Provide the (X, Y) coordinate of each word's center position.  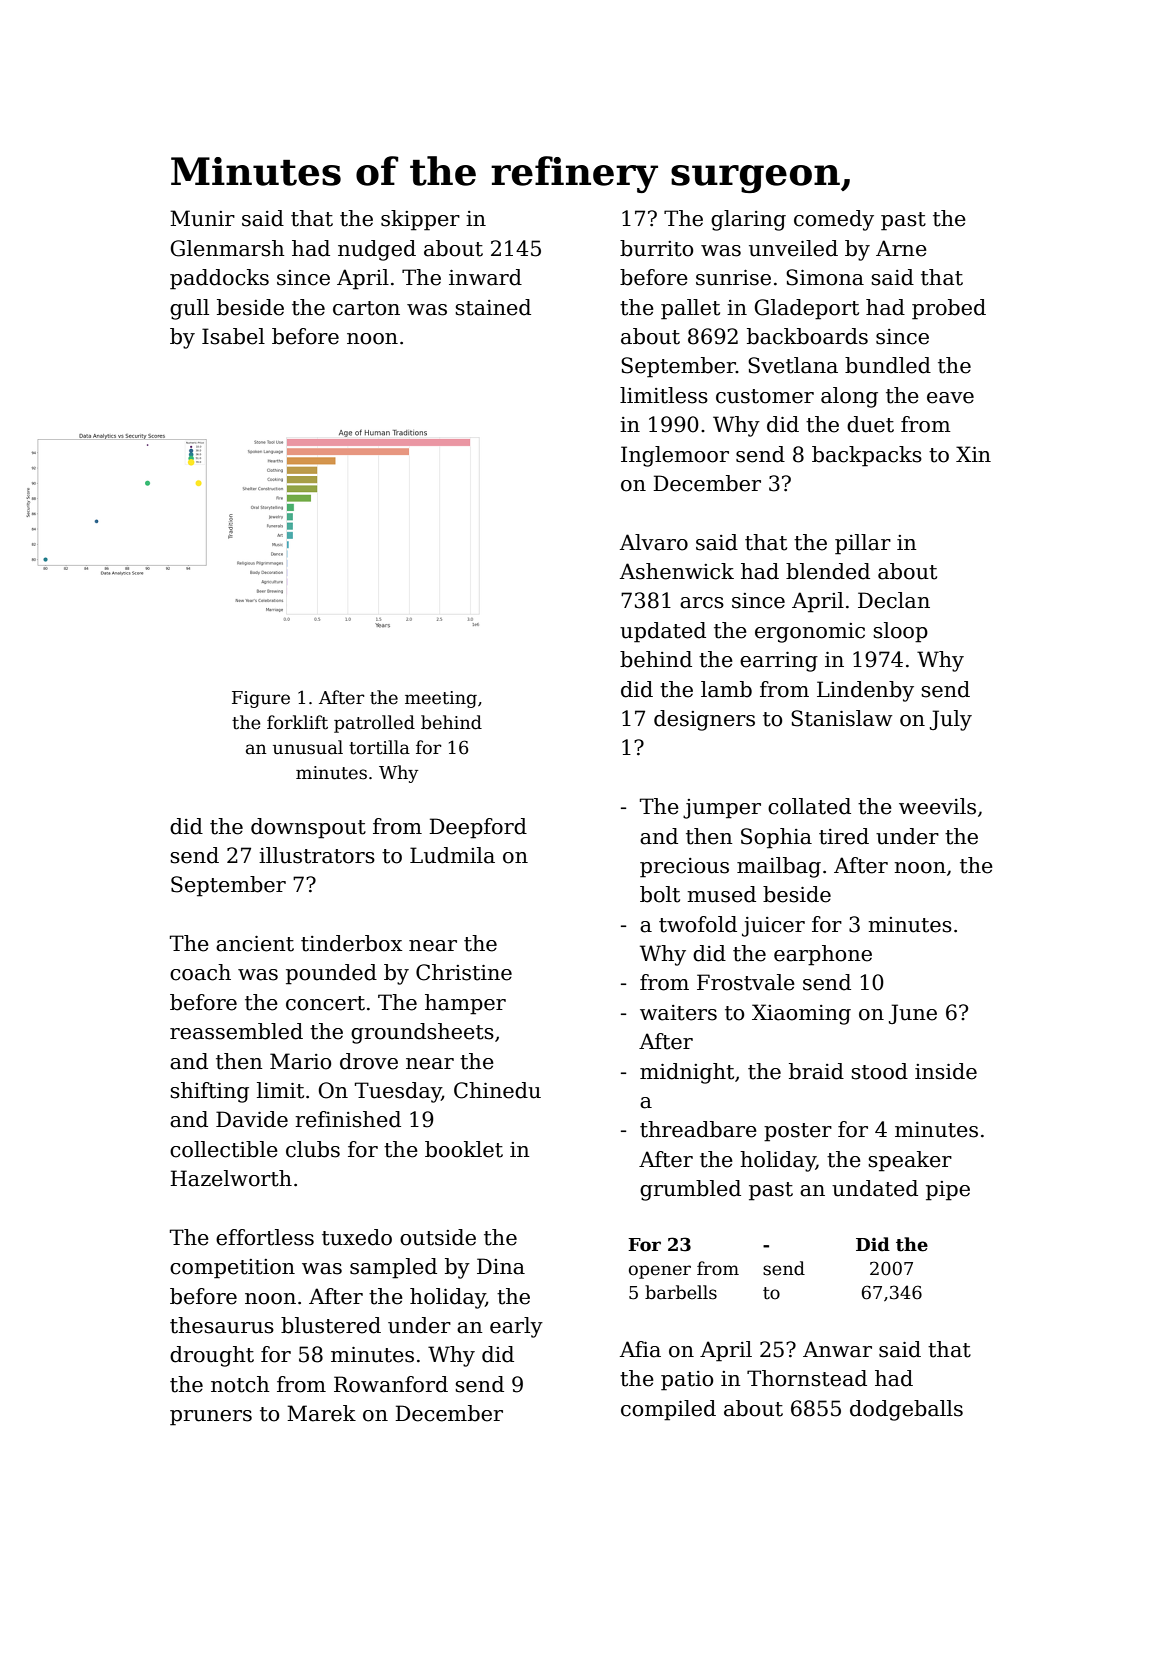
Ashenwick (677, 571)
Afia (640, 1349)
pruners (211, 1418)
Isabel (233, 336)
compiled (668, 1410)
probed (949, 309)
